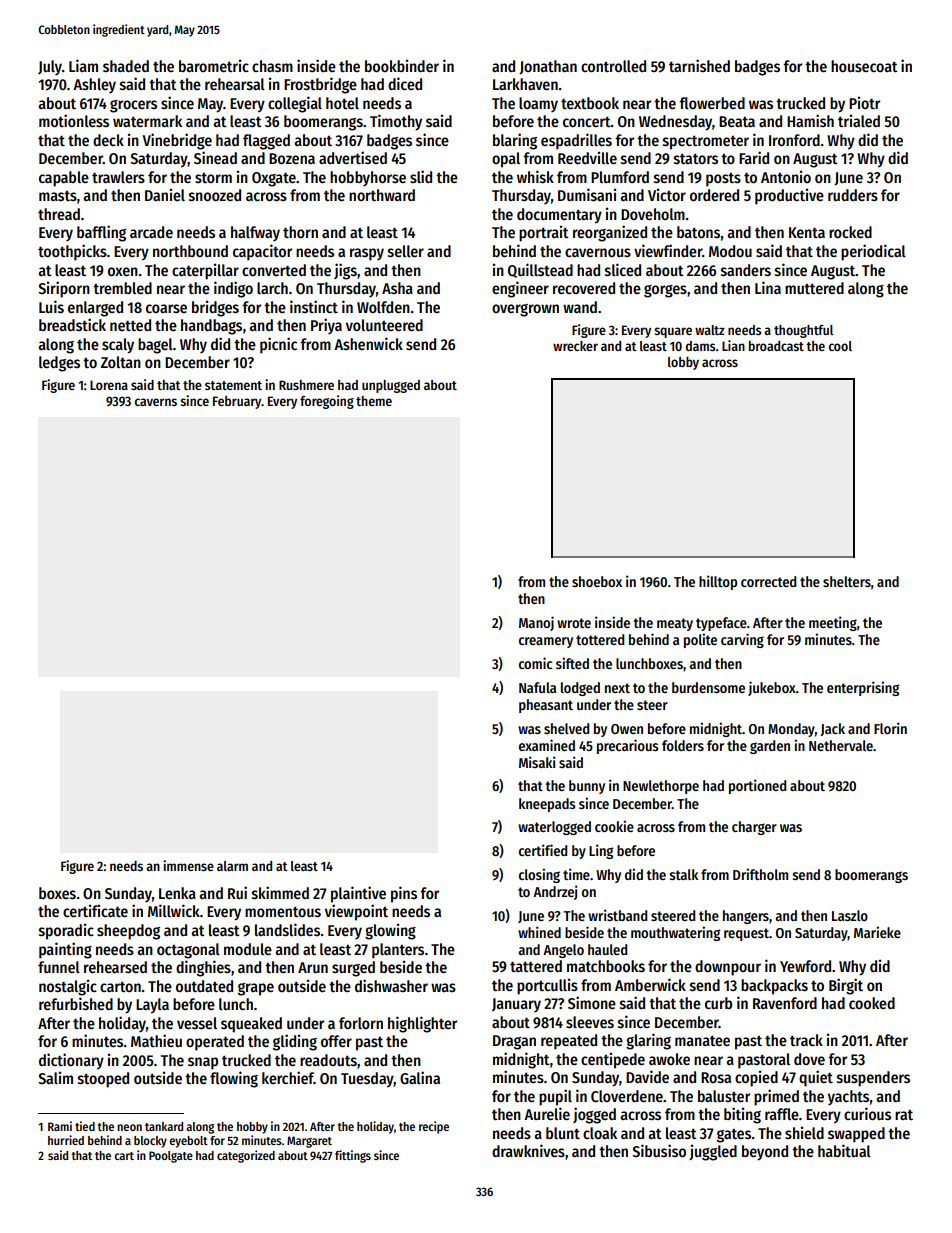 Image resolution: width=952 pixels, height=1233 pixels. What do you see at coordinates (864, 66) in the screenshot?
I see `housecoat` at bounding box center [864, 66].
